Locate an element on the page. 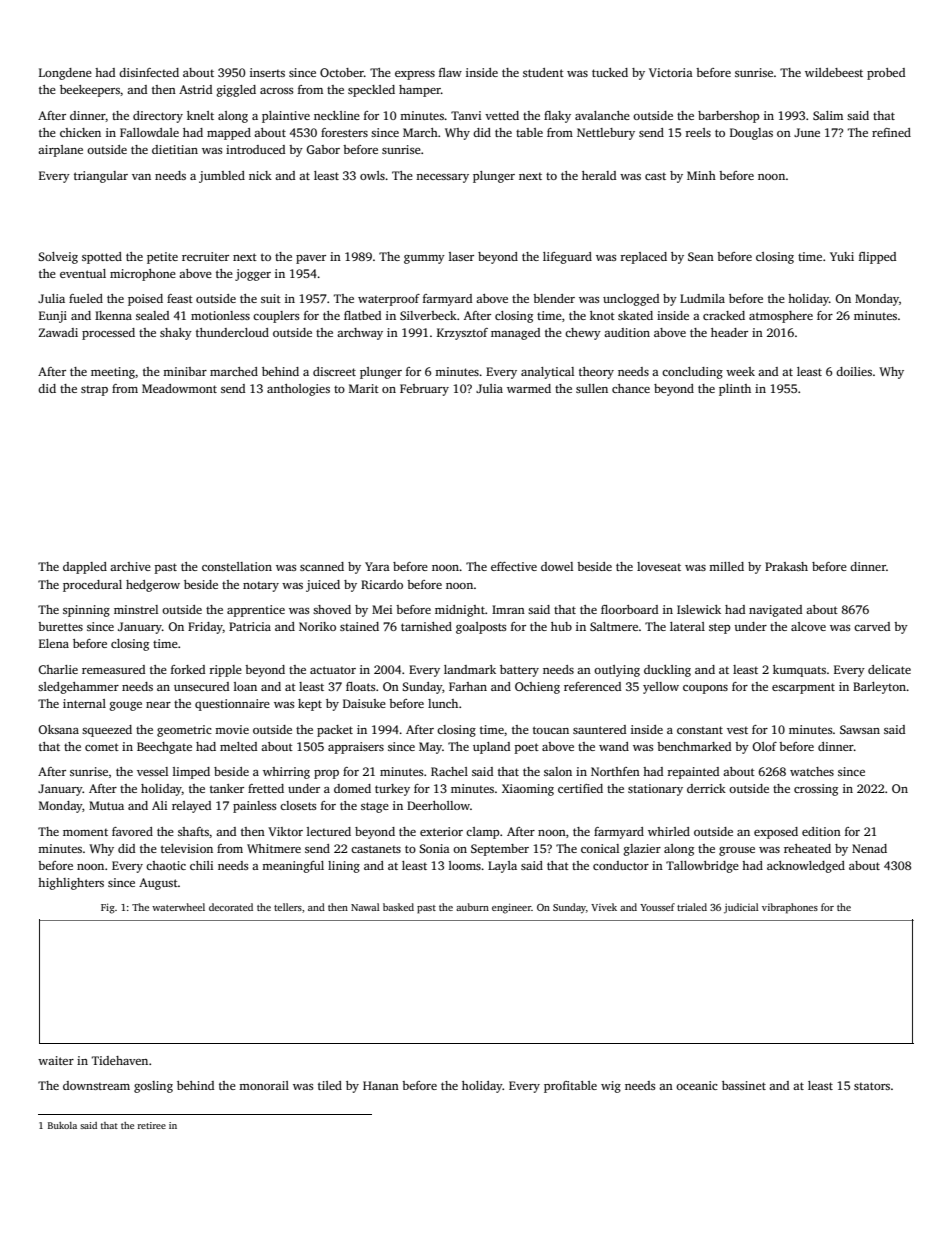  Marit is located at coordinates (364, 388).
